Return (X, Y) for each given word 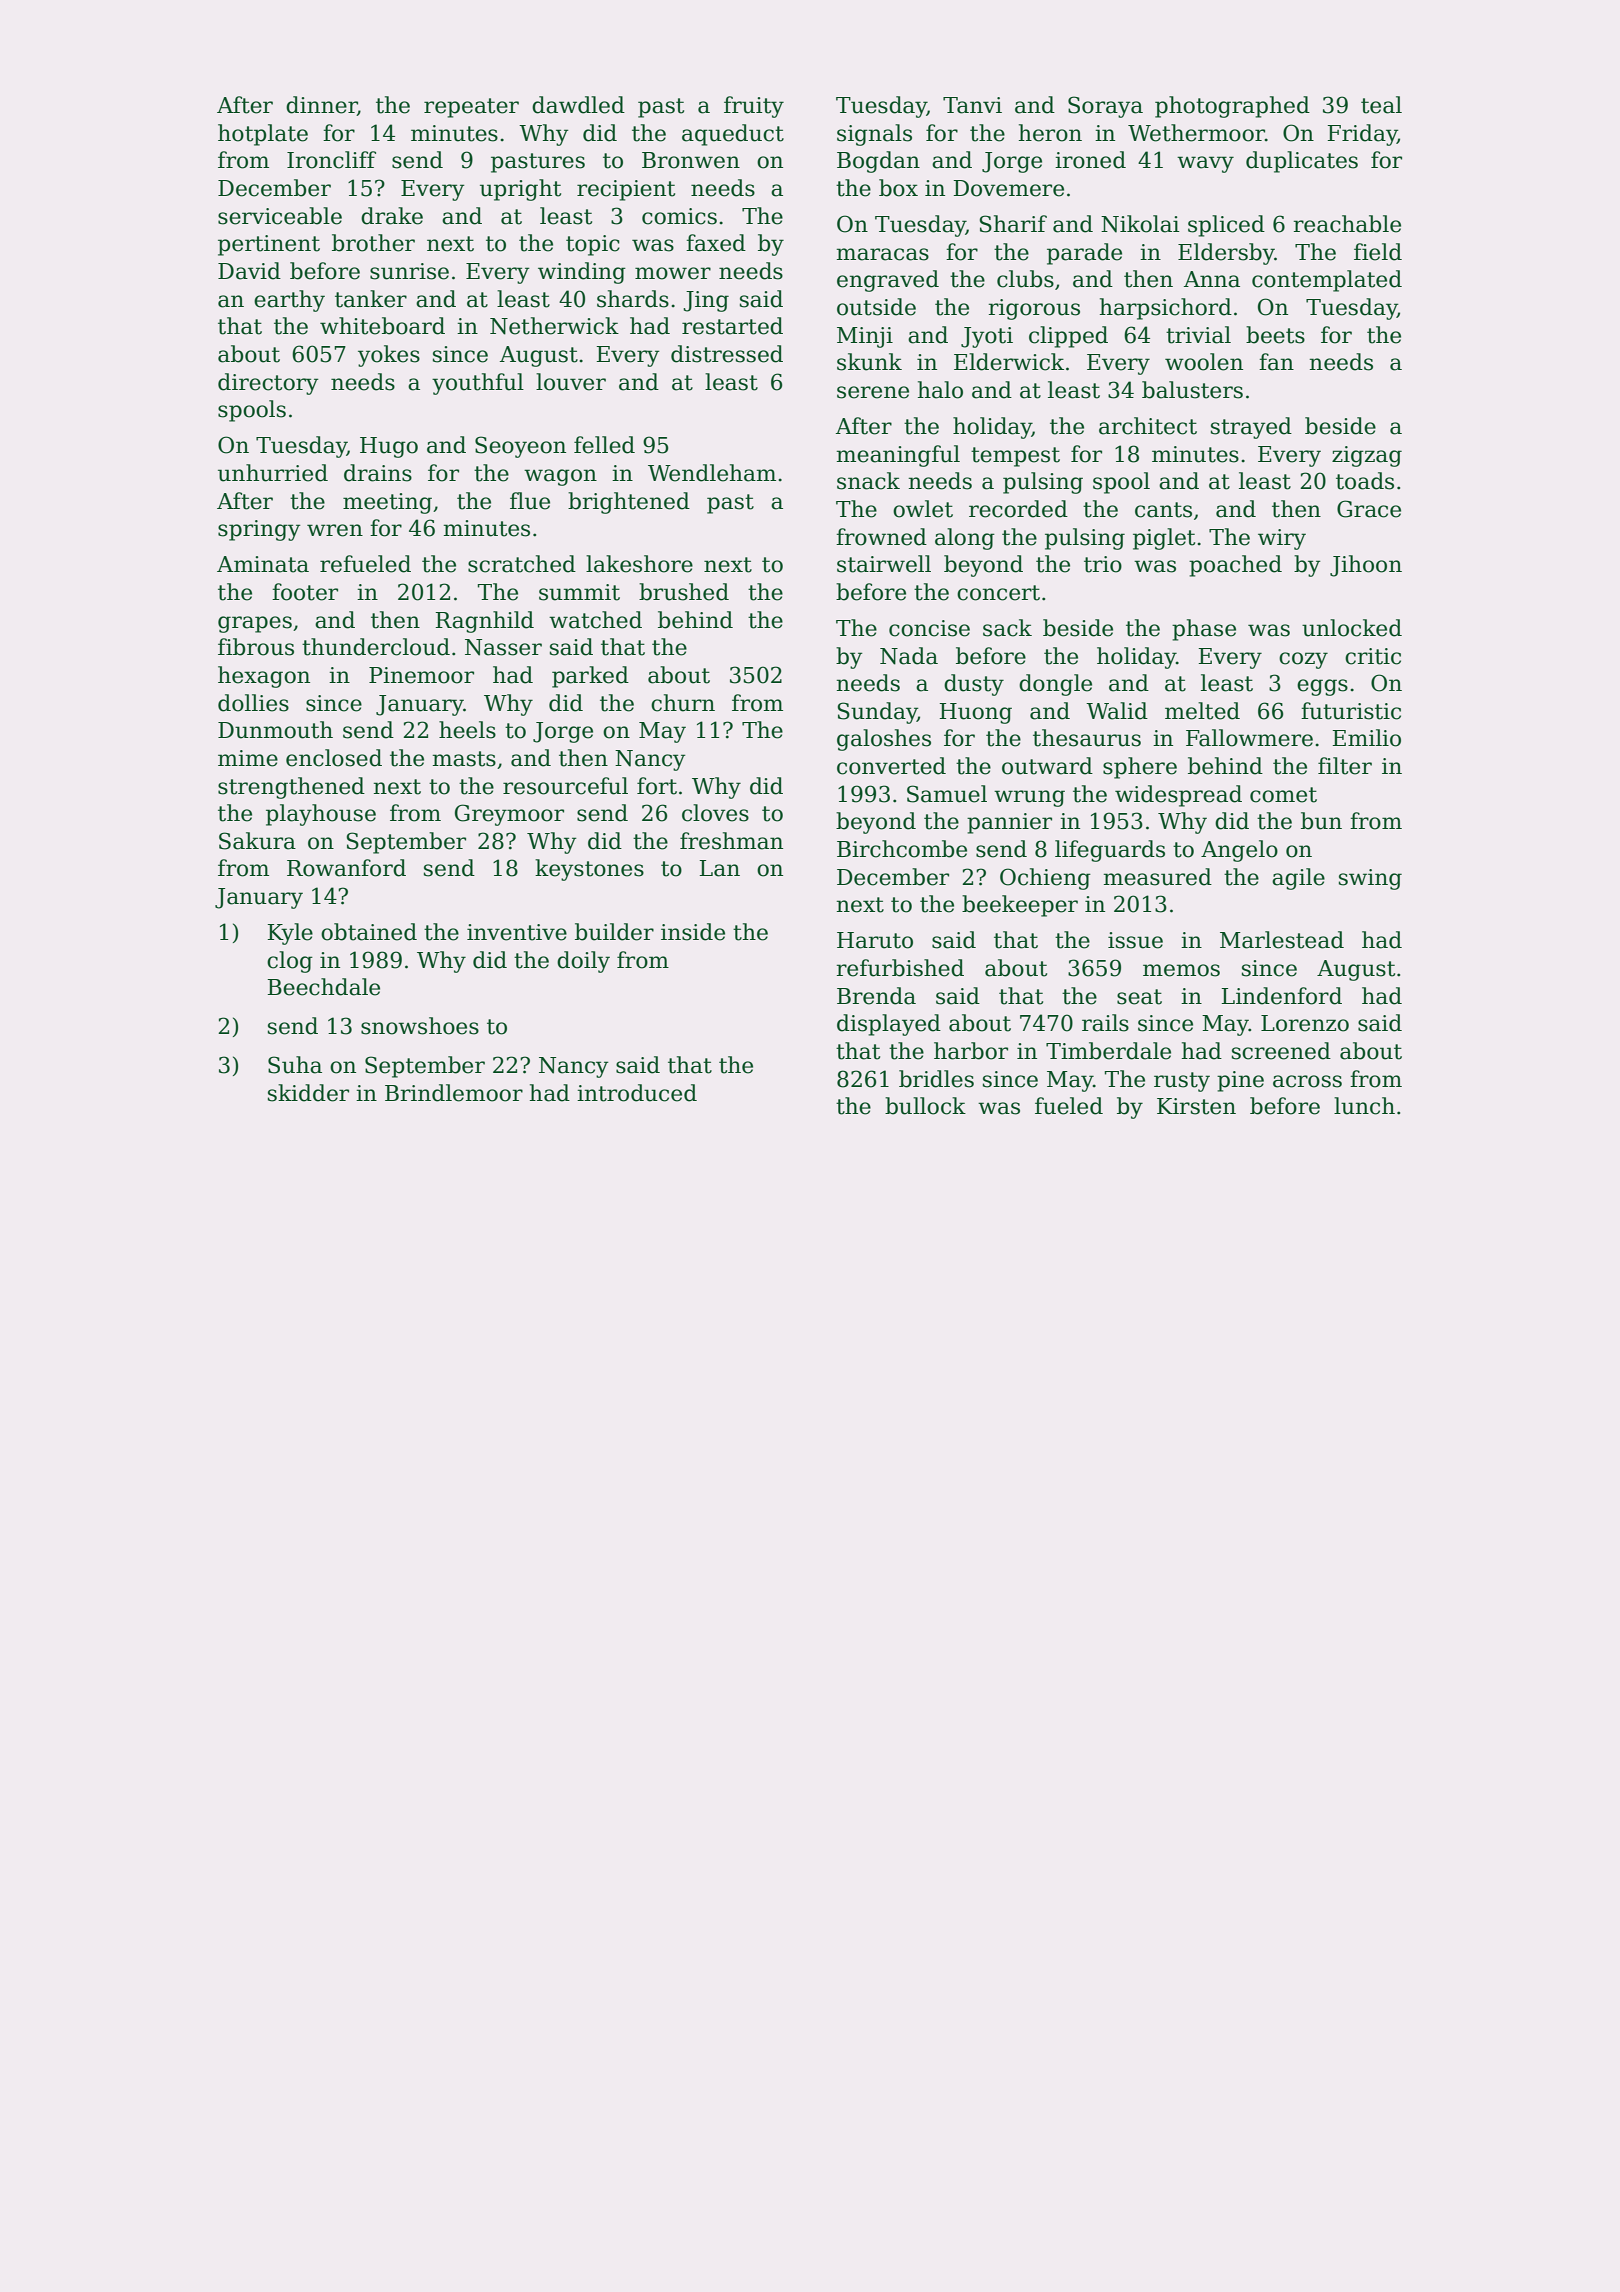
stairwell (884, 564)
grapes (255, 624)
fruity (754, 107)
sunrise (409, 271)
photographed (1232, 107)
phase (1204, 630)
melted (1202, 711)
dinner (321, 106)
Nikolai (1140, 224)
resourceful (565, 786)
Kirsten (1196, 1106)
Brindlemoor (454, 1093)
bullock (925, 1106)
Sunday (877, 713)
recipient (626, 190)
